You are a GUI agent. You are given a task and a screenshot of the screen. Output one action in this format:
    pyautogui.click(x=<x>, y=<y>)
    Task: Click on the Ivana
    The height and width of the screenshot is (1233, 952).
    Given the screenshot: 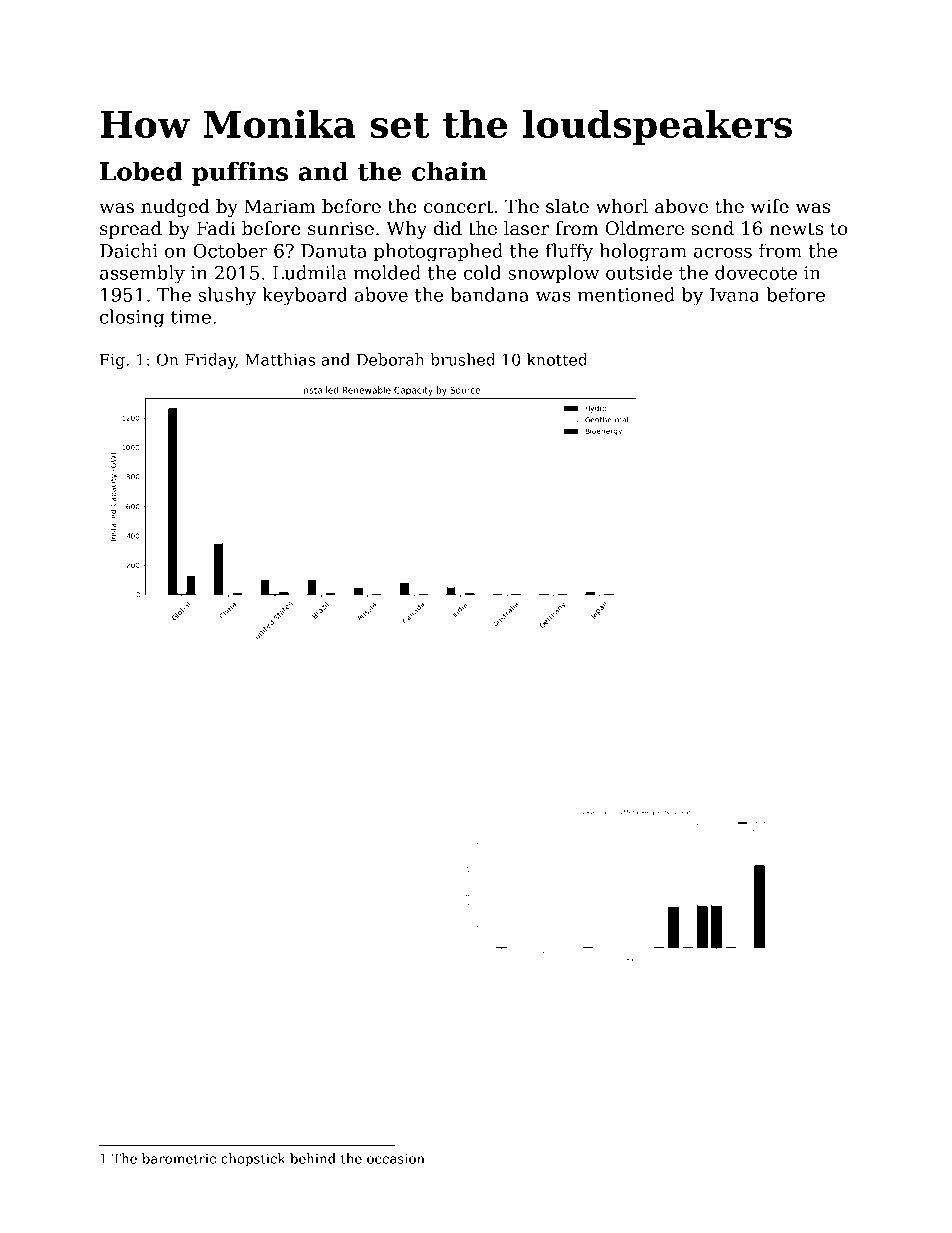 What is the action you would take?
    pyautogui.click(x=735, y=295)
